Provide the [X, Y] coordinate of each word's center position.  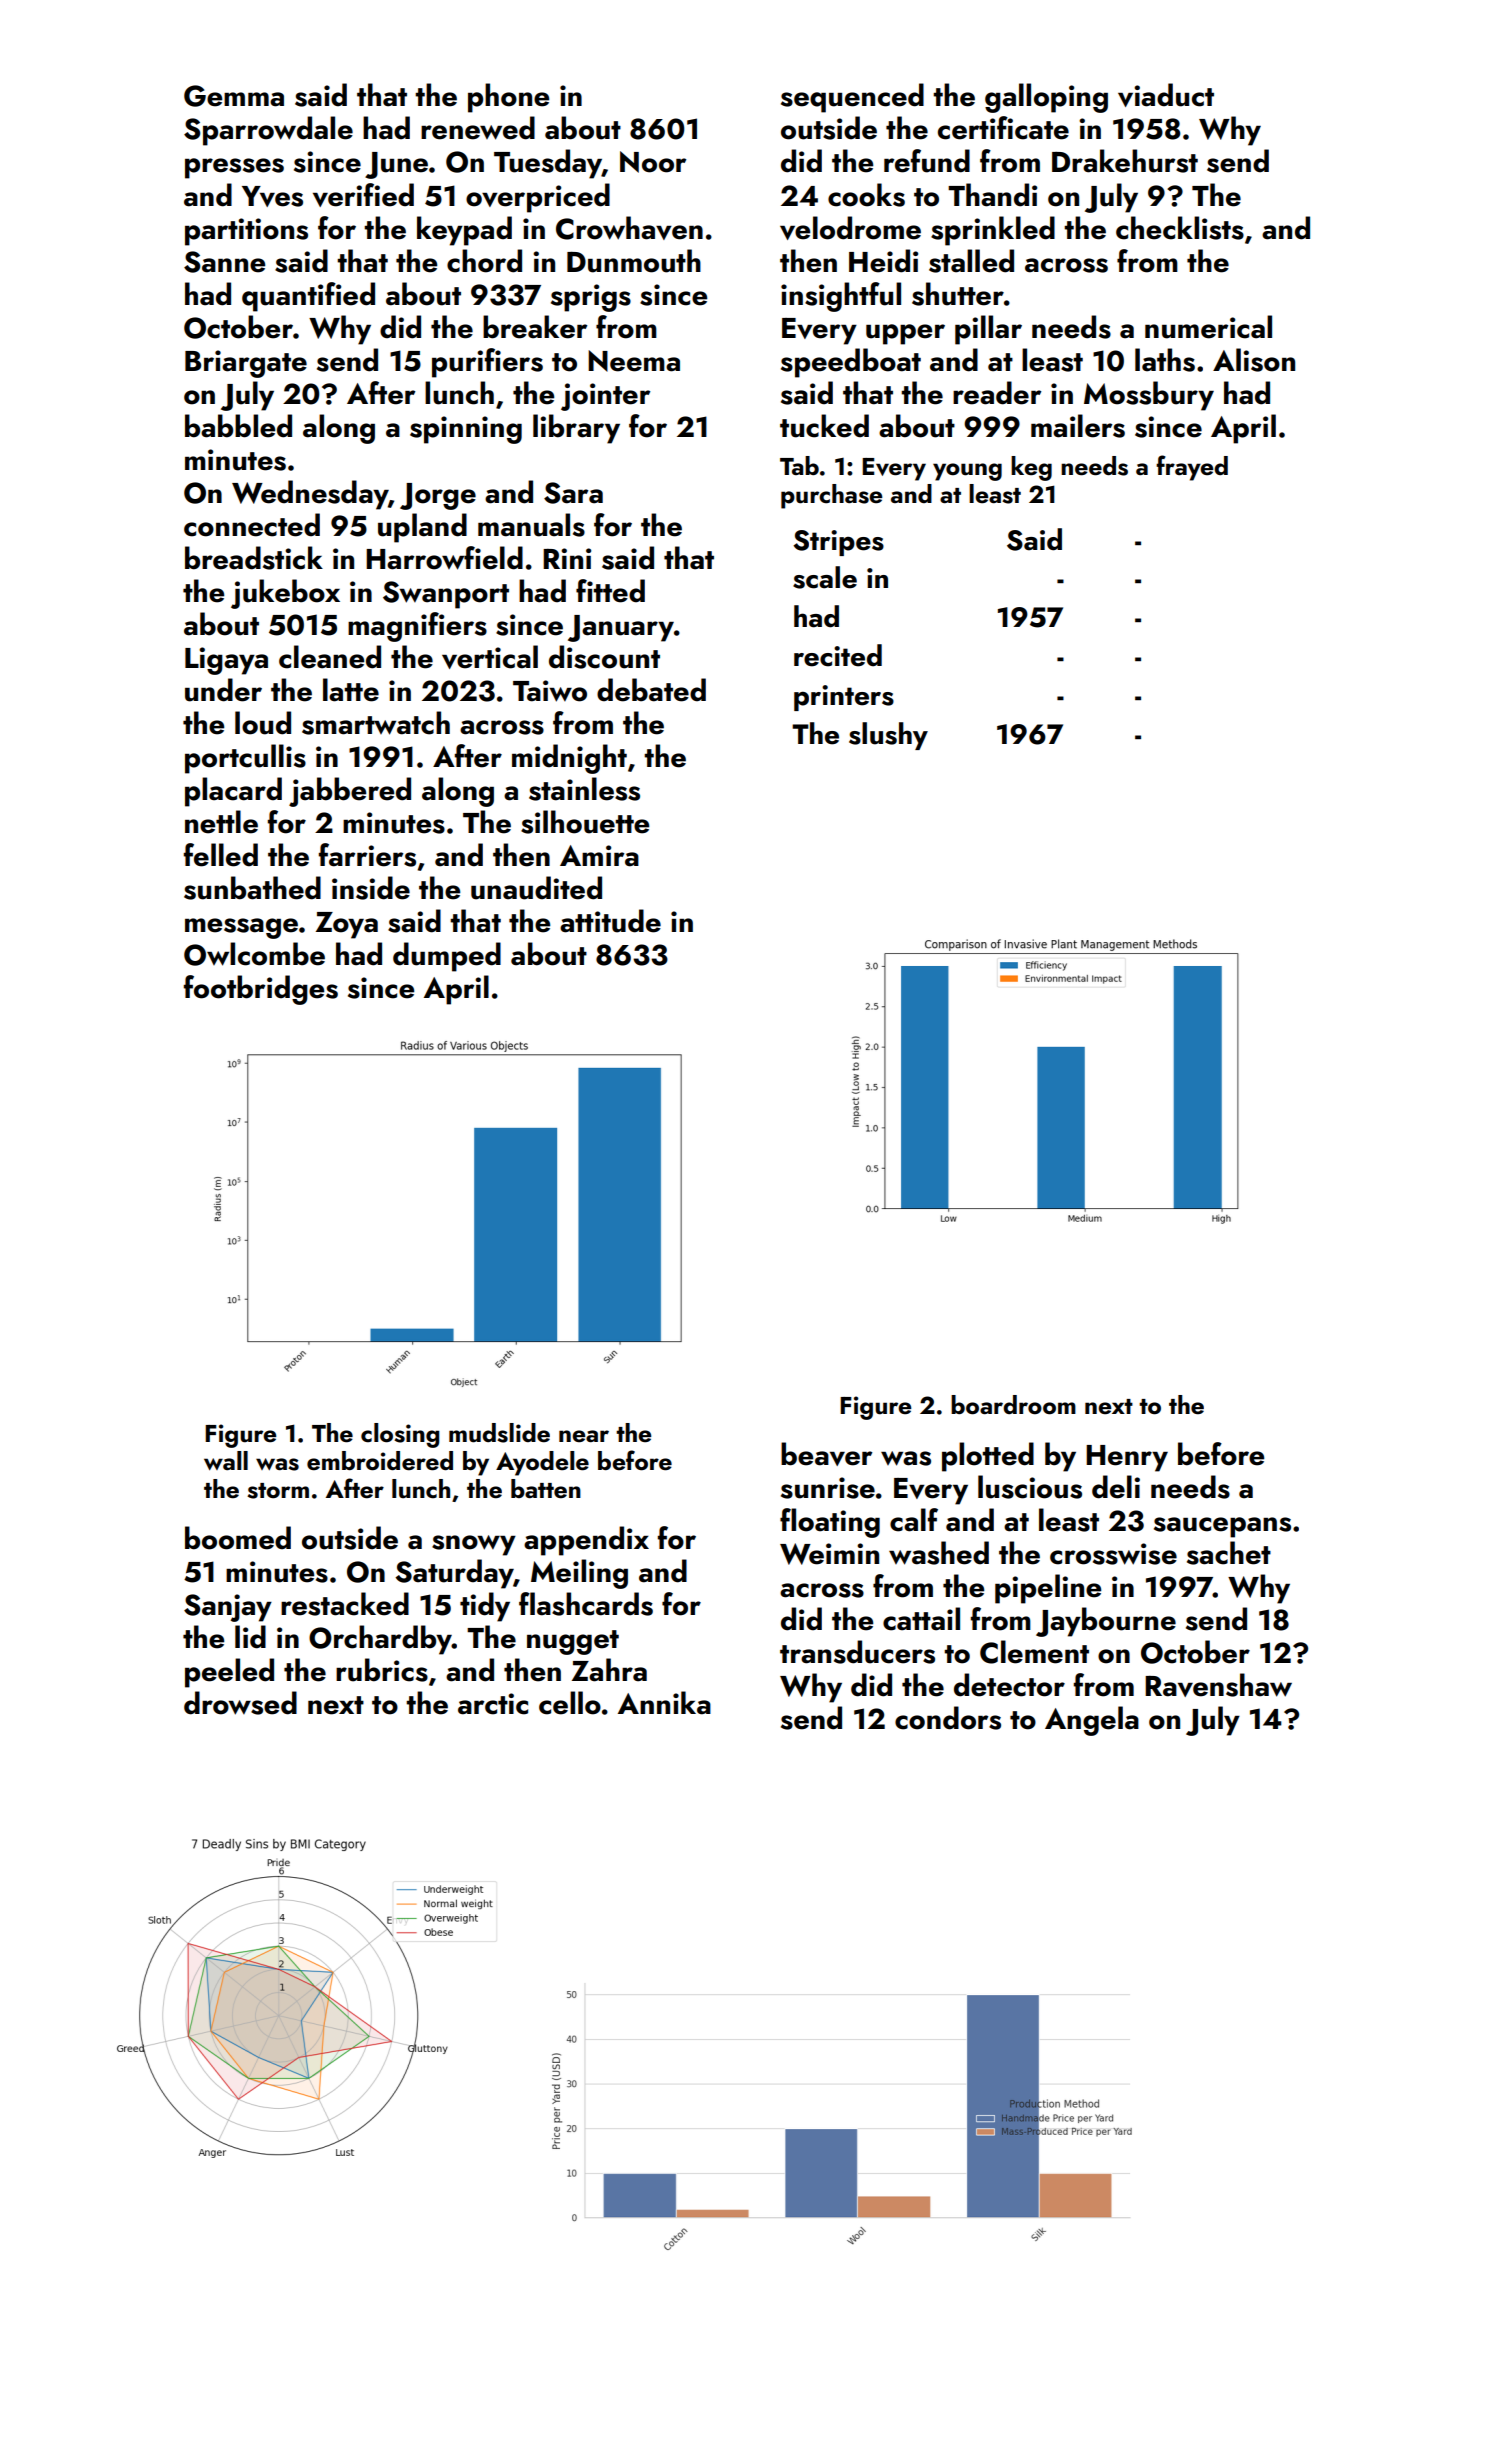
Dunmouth [634, 261]
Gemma [234, 96]
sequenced [852, 98]
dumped [447, 957]
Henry [1127, 1458]
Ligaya [226, 661]
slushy [888, 736]
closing [400, 1435]
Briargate [246, 364]
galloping [1046, 98]
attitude [610, 921]
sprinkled [993, 231]
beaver [826, 1454]
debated [651, 690]
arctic [493, 1704]
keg [1031, 468]
